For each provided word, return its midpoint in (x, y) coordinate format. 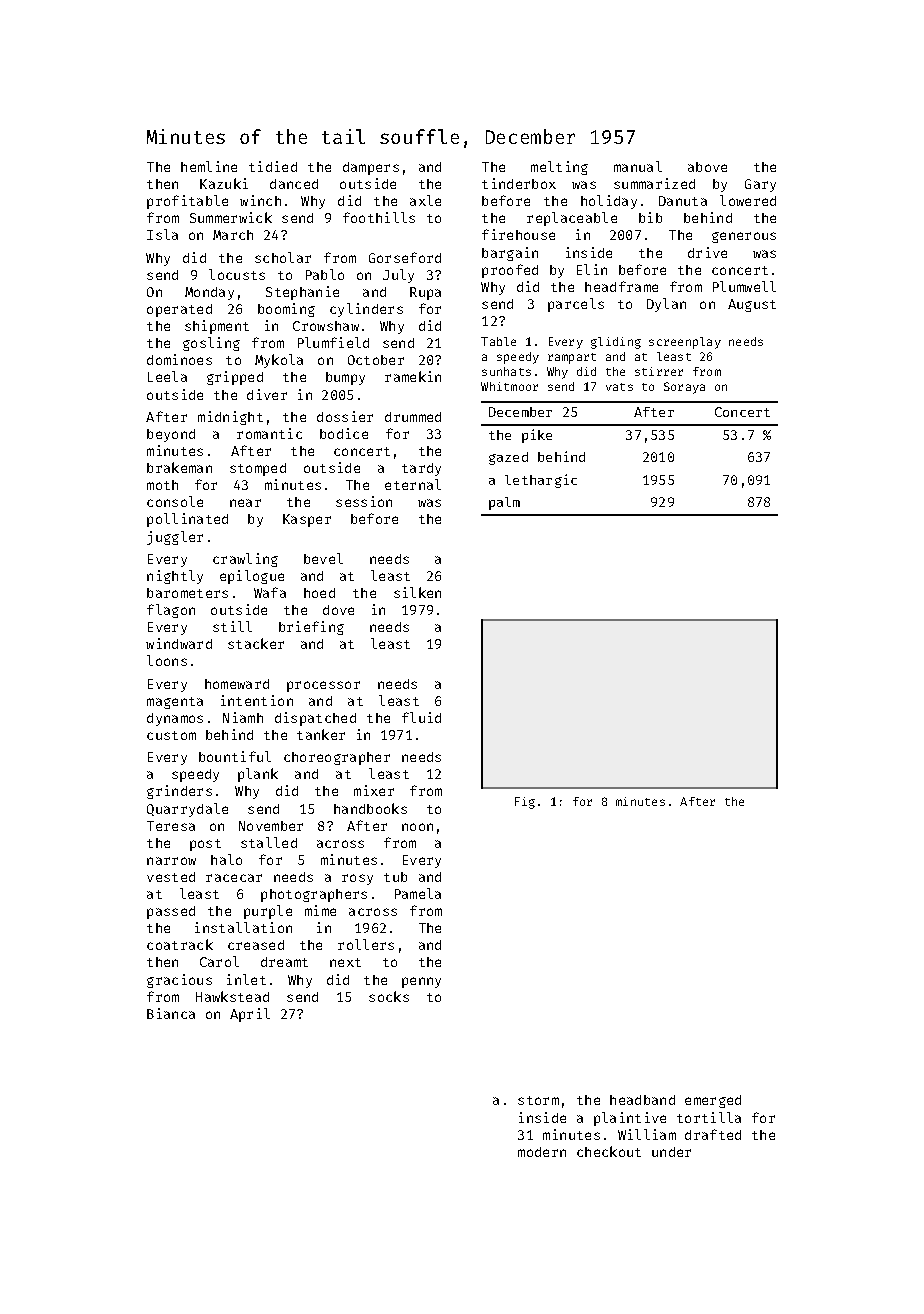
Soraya (684, 388)
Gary (760, 185)
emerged (713, 1101)
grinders (179, 792)
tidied (273, 166)
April (250, 1015)
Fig (525, 803)
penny (421, 982)
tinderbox (519, 183)
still (232, 626)
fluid (421, 717)
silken (417, 592)
